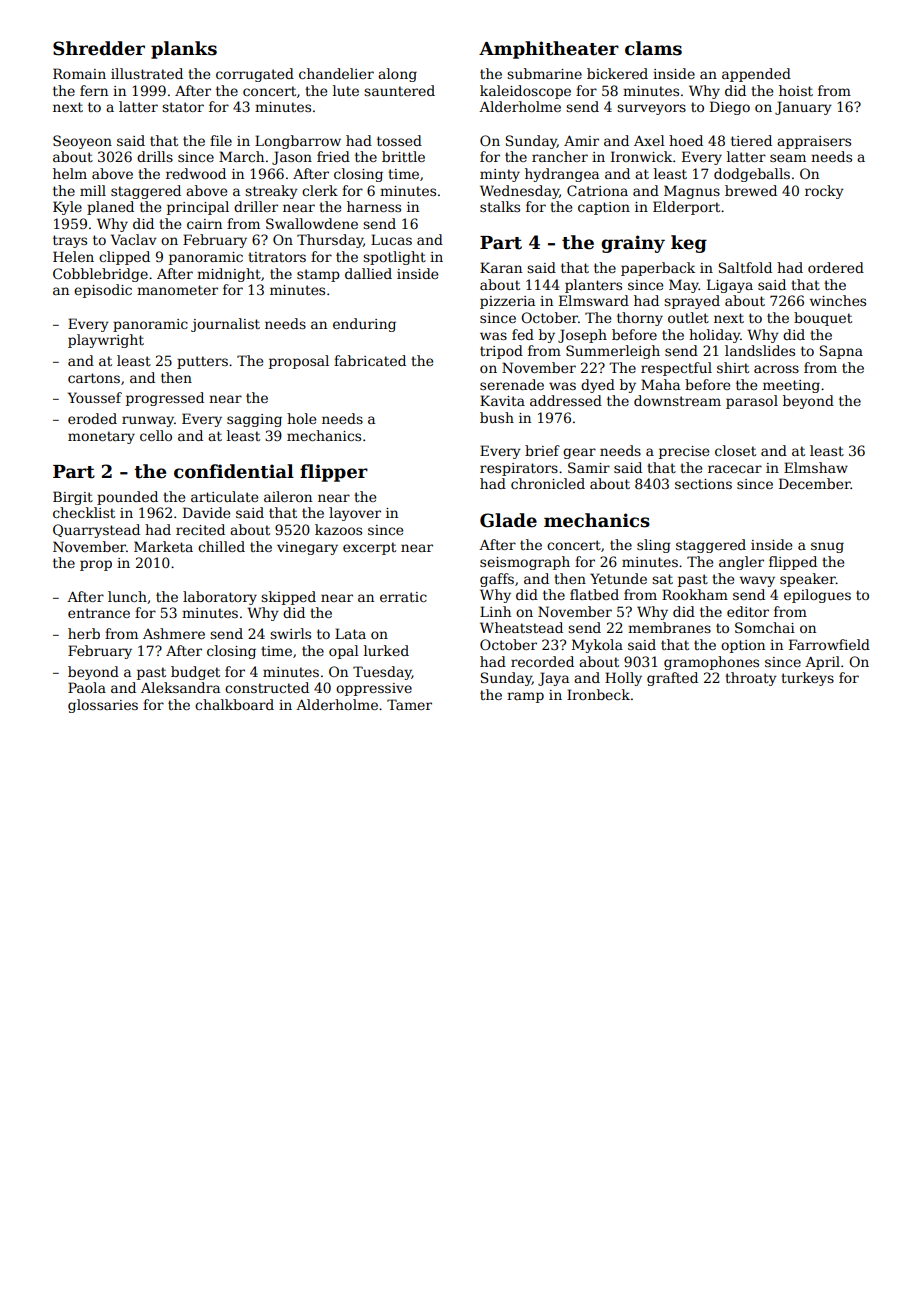 Image resolution: width=924 pixels, height=1308 pixels. I want to click on sections, so click(703, 484).
